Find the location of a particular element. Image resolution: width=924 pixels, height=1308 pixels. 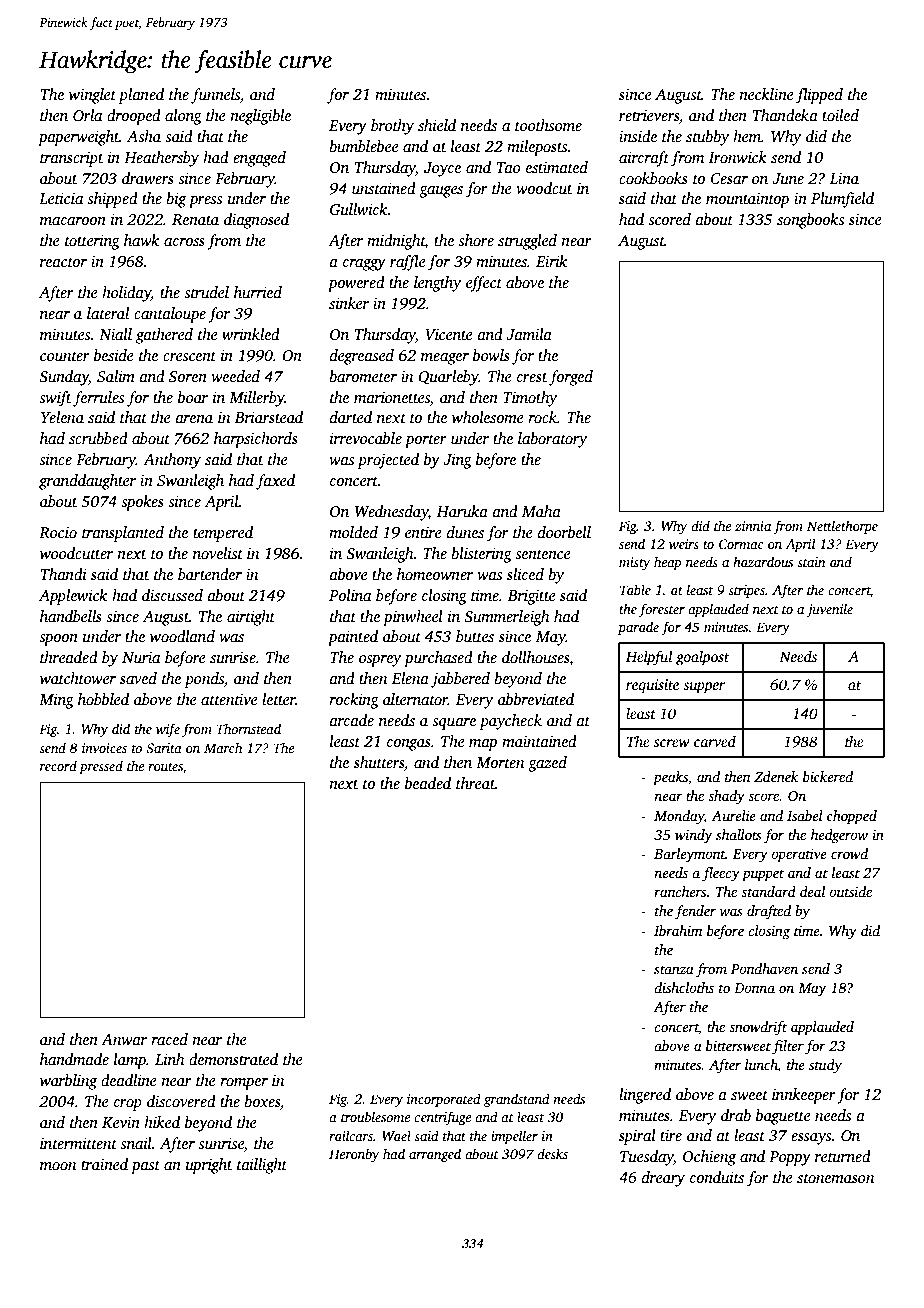

flipped is located at coordinates (819, 96).
